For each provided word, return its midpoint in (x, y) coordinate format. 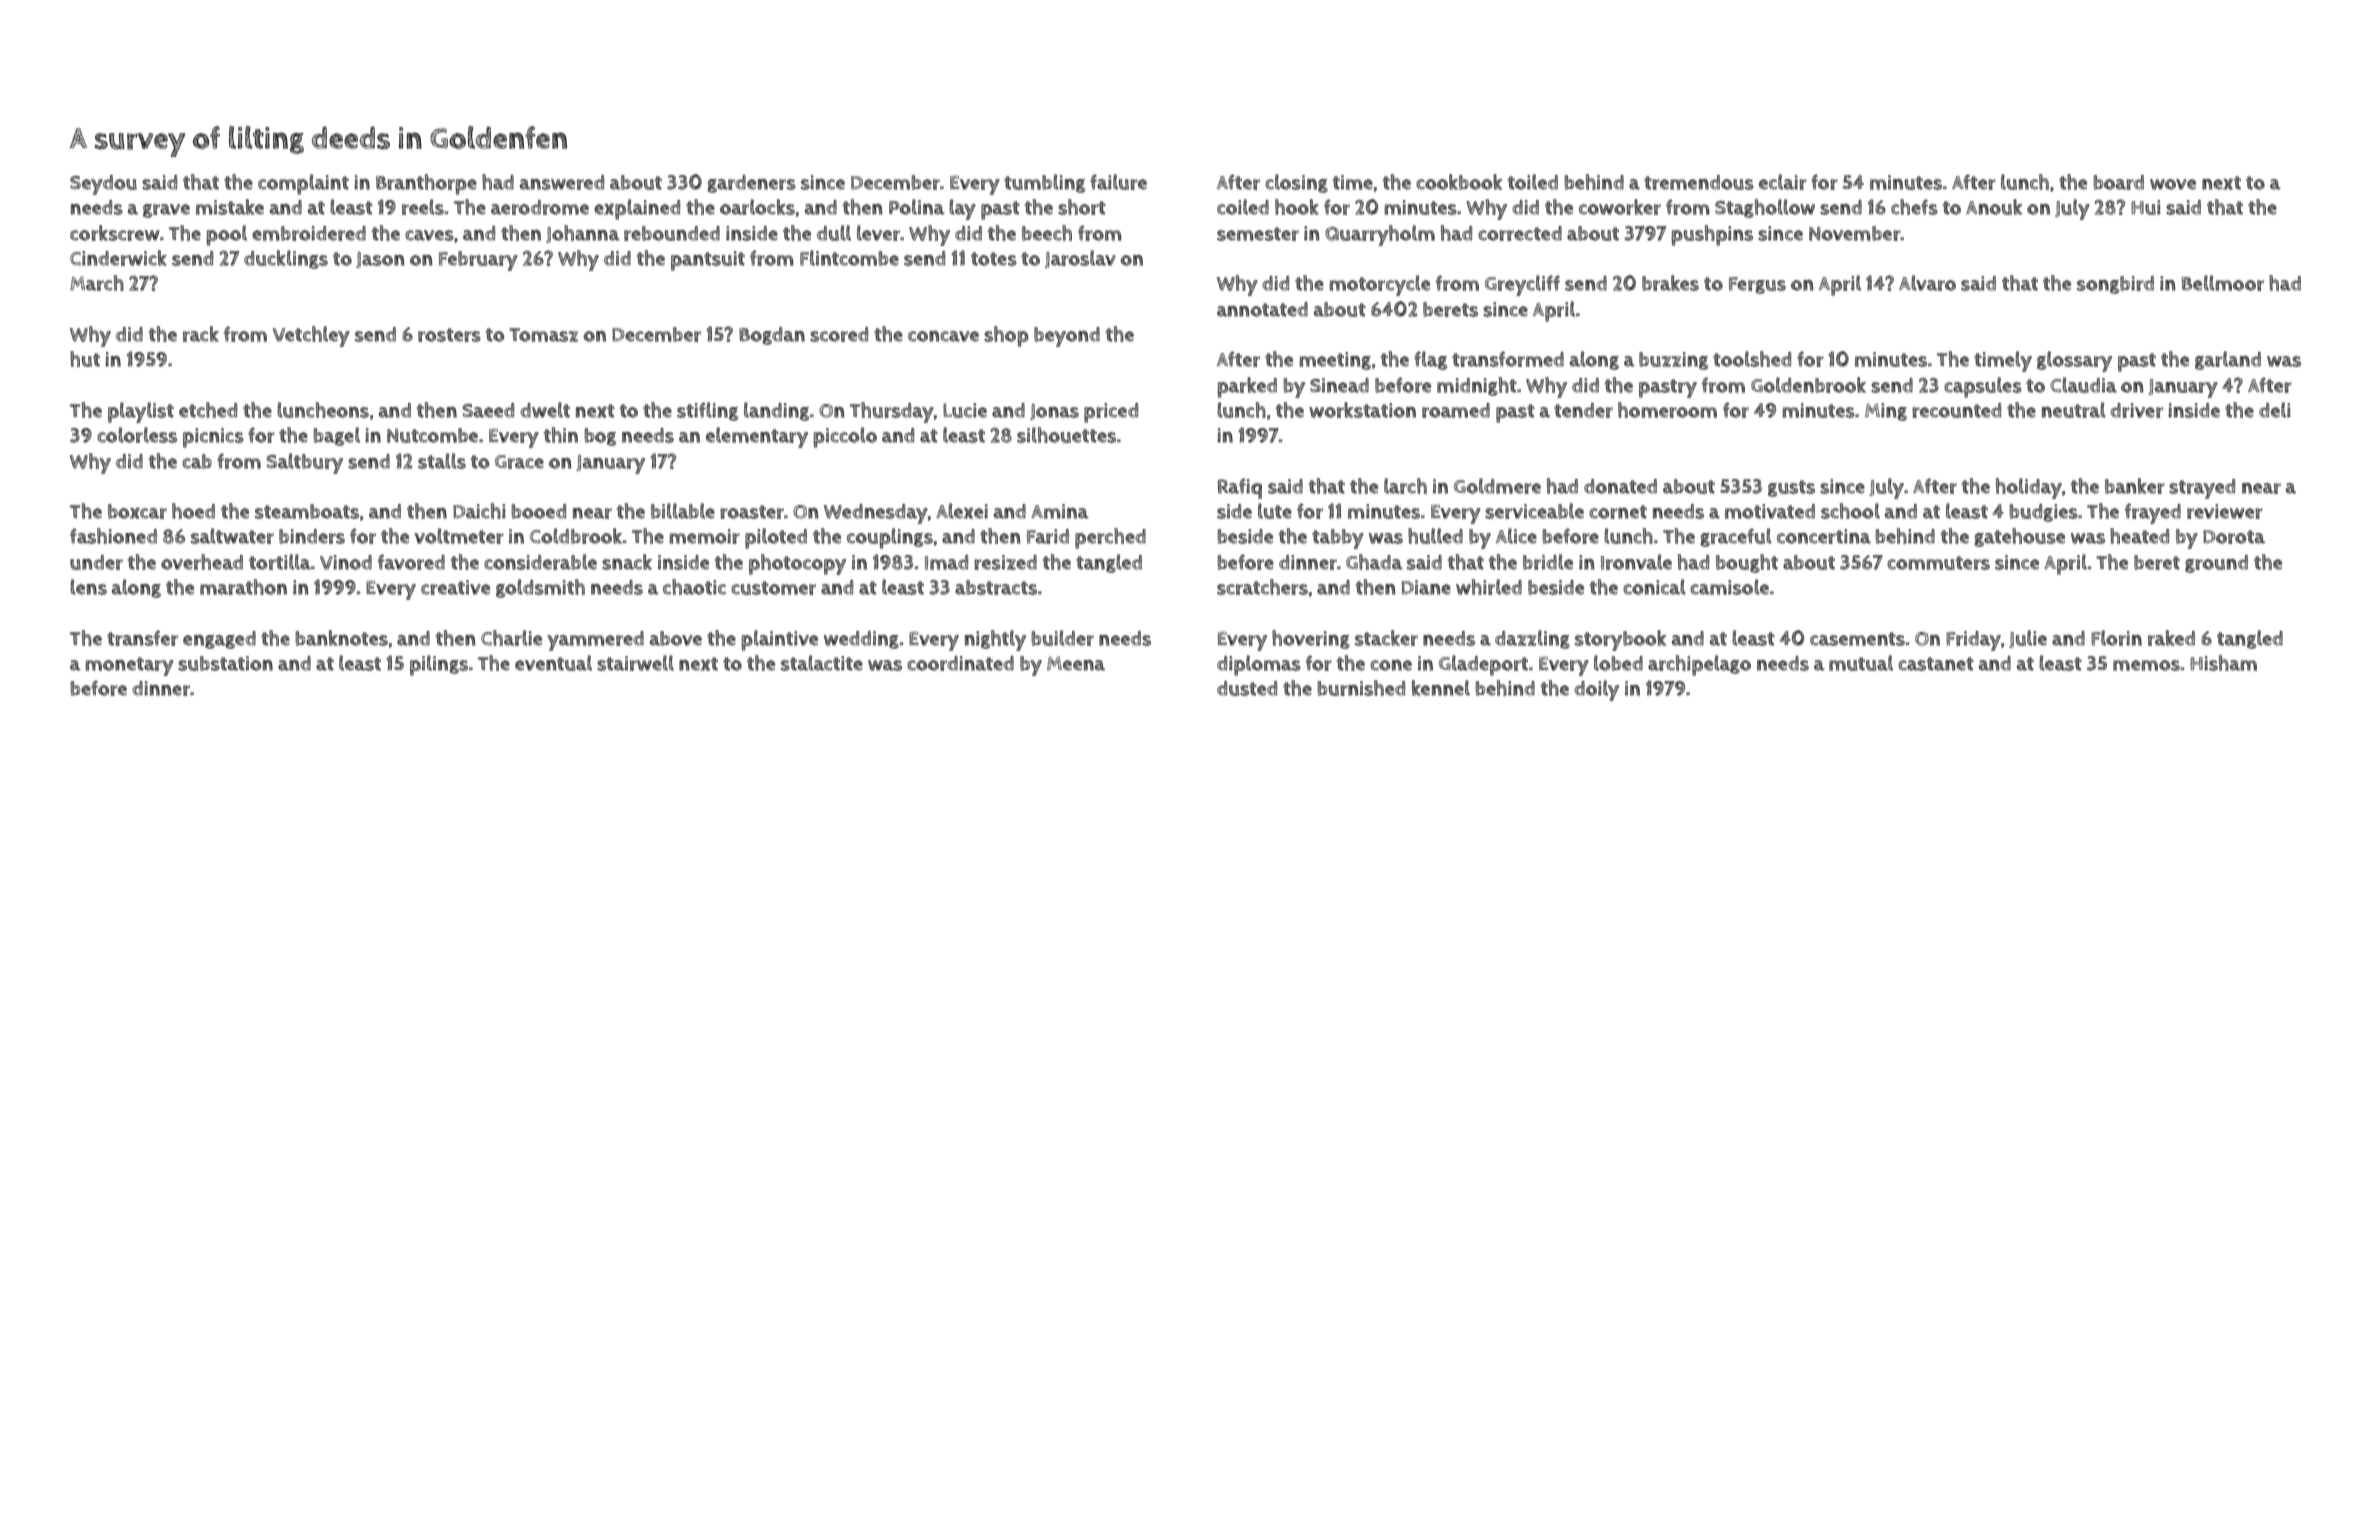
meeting (1335, 361)
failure (1118, 182)
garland (2228, 360)
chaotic (694, 587)
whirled (1489, 587)
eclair (1783, 182)
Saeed (488, 410)
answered (562, 182)
